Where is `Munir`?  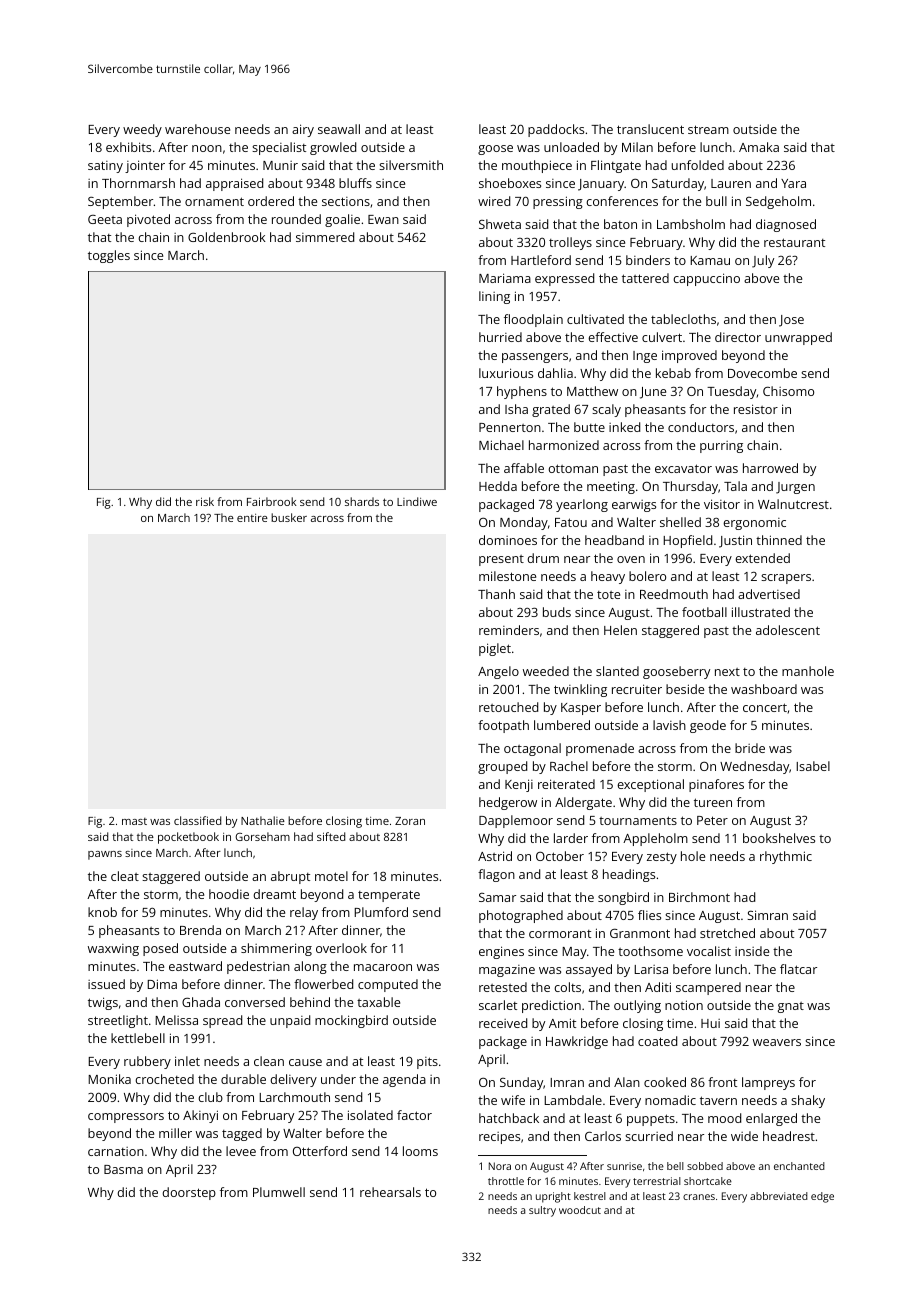
Munir is located at coordinates (280, 165).
